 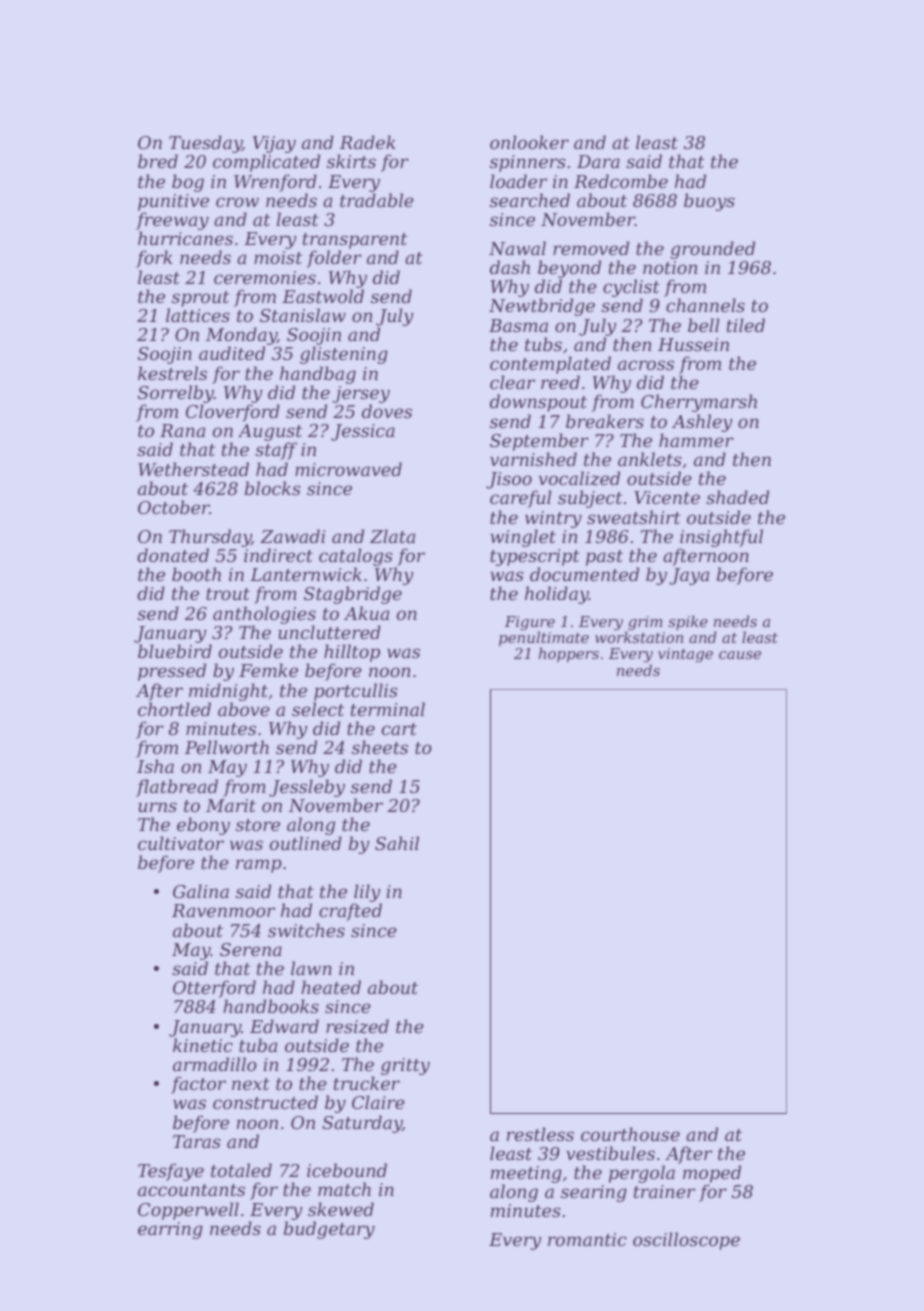 I want to click on Pellworth, so click(x=227, y=747).
